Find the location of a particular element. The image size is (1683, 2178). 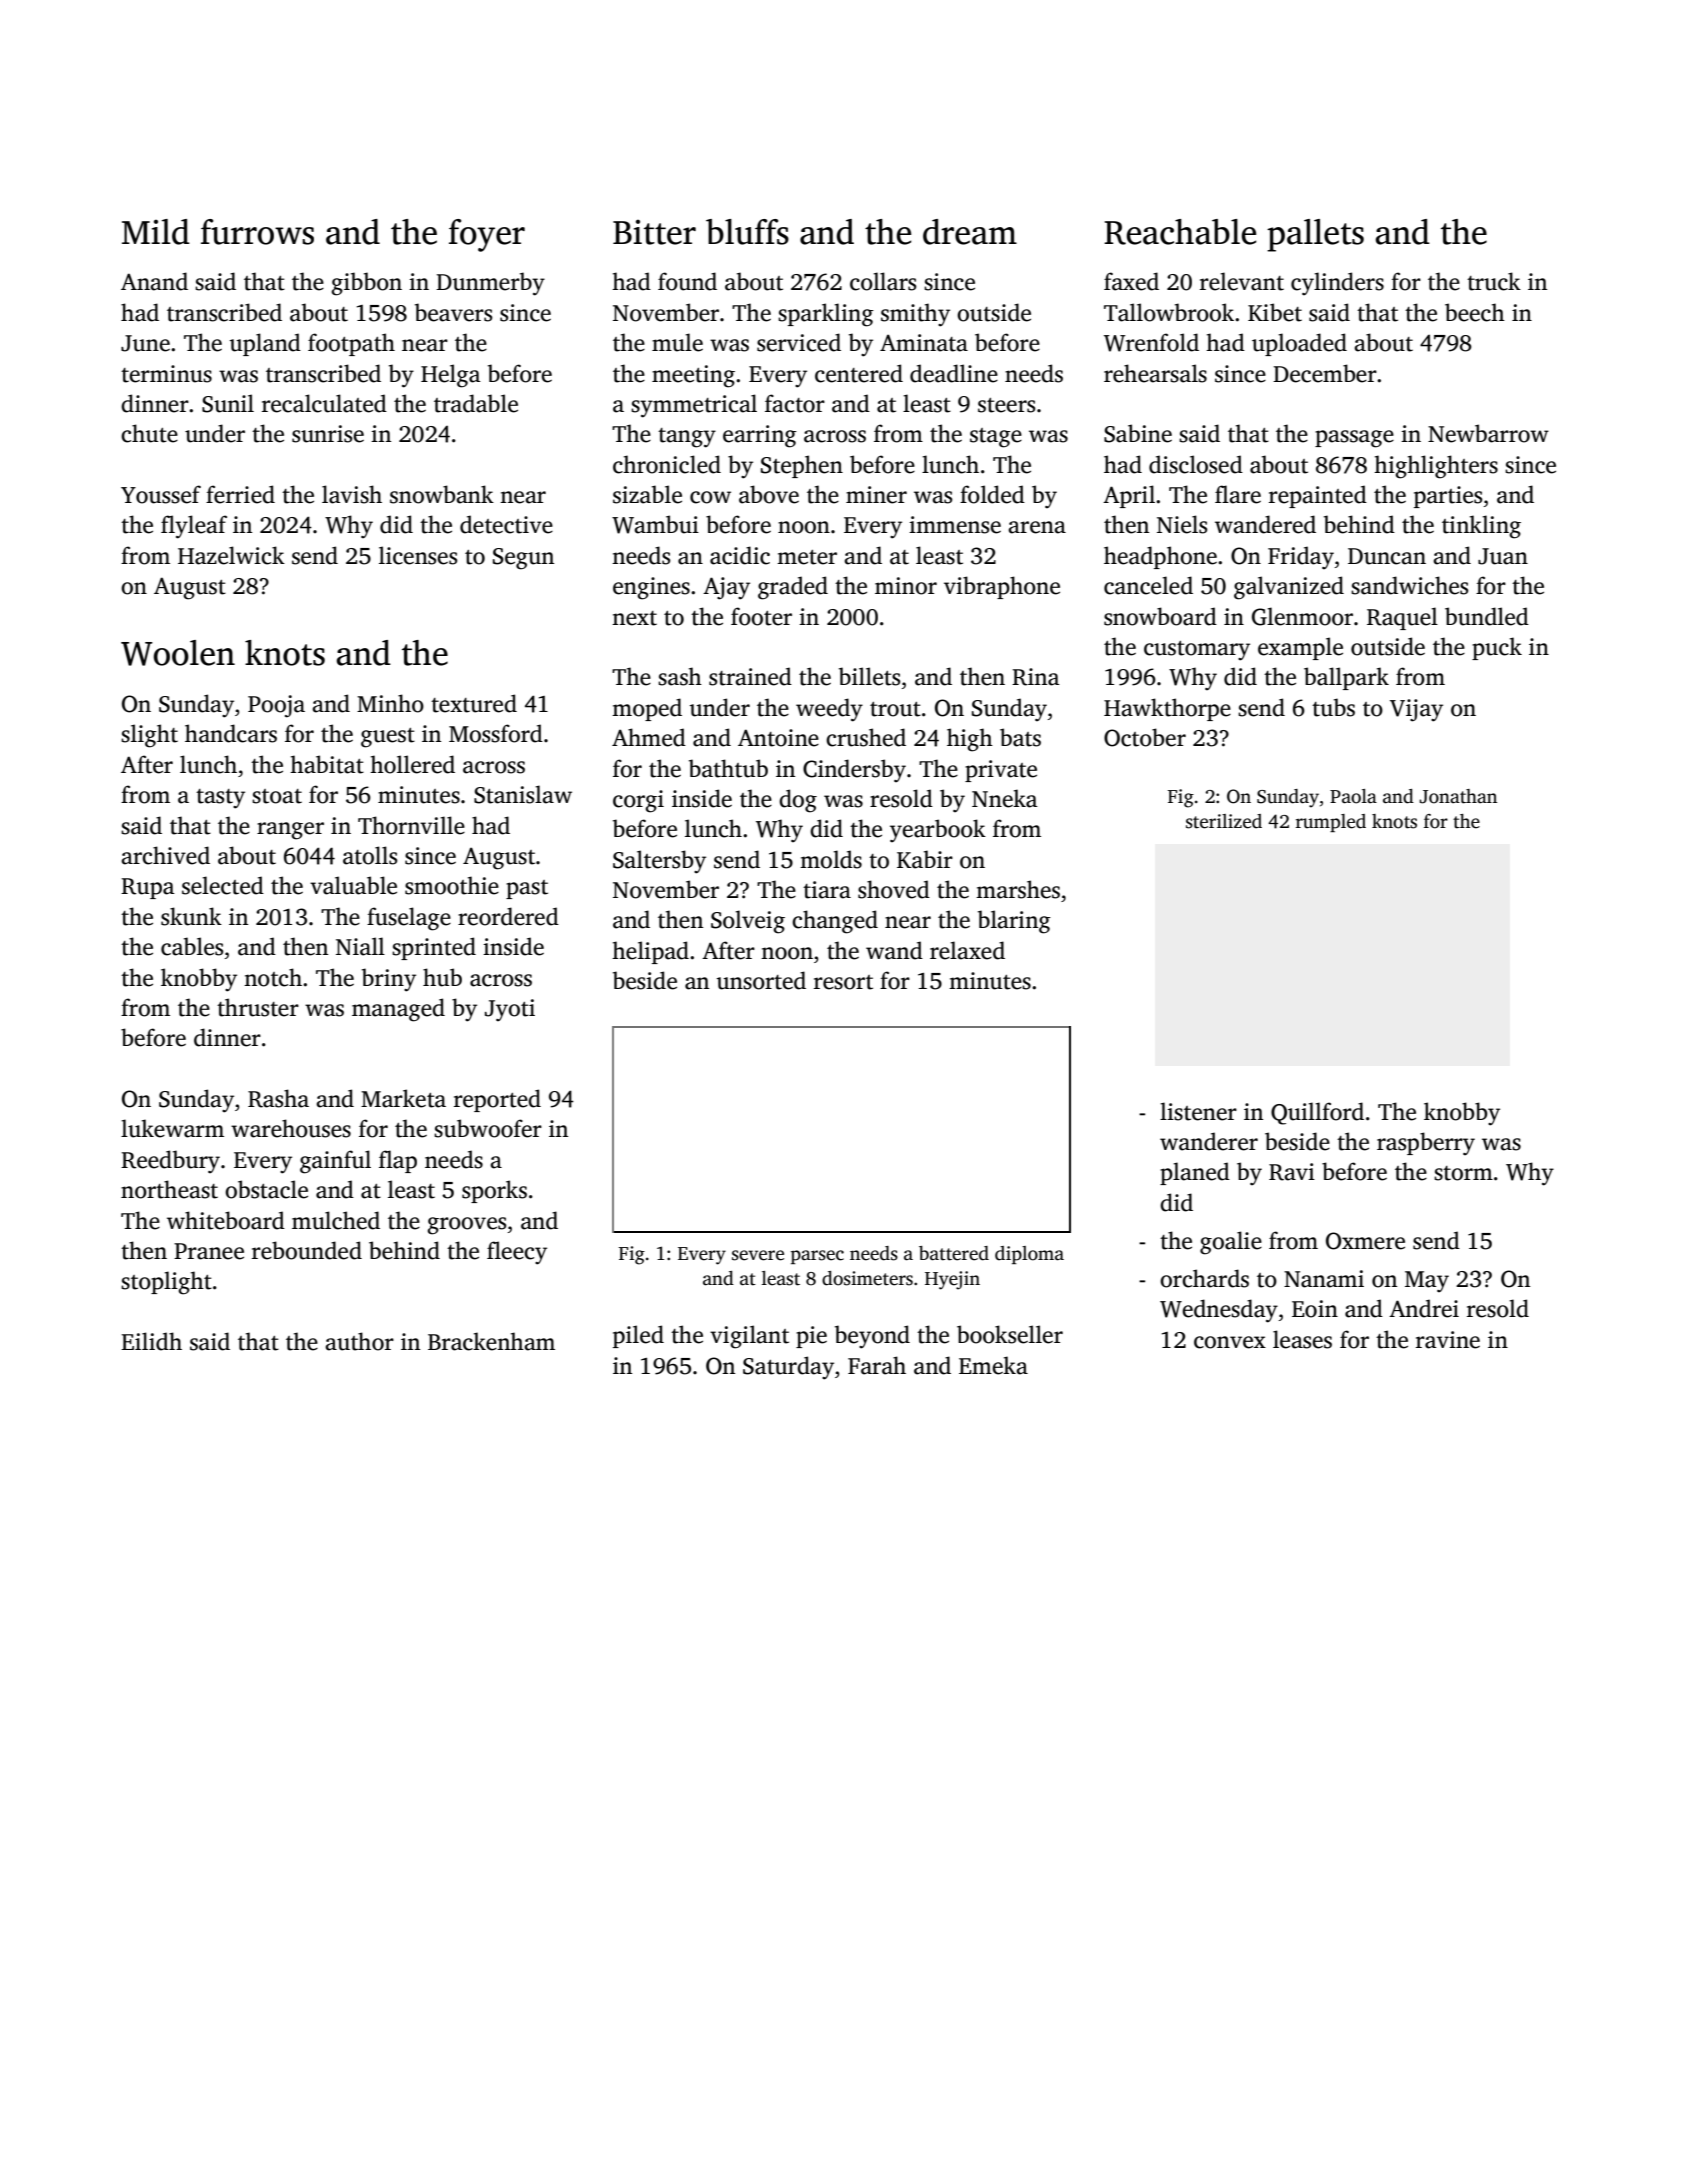

raspberry is located at coordinates (1426, 1143).
